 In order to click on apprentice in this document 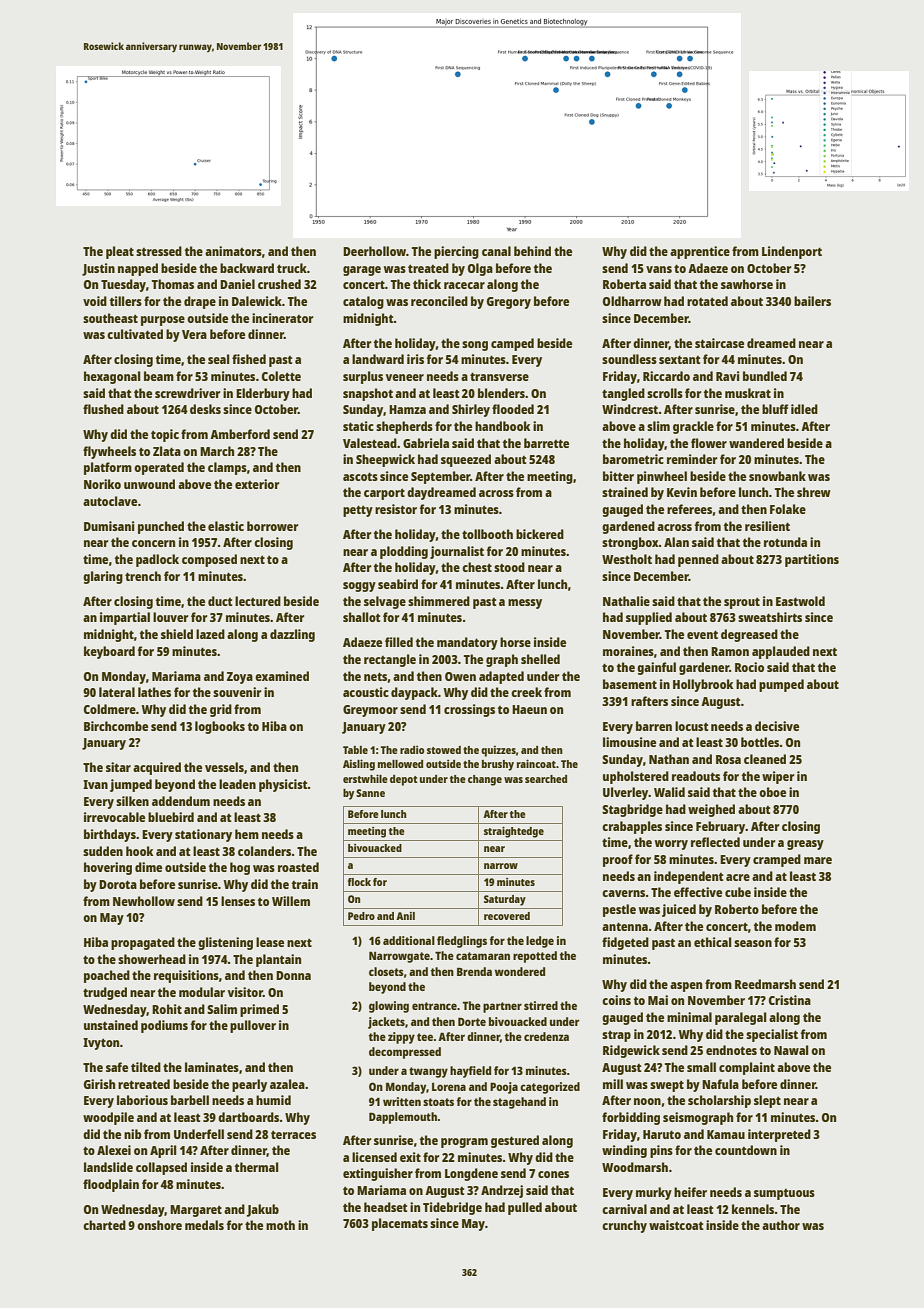, I will do `click(700, 252)`.
